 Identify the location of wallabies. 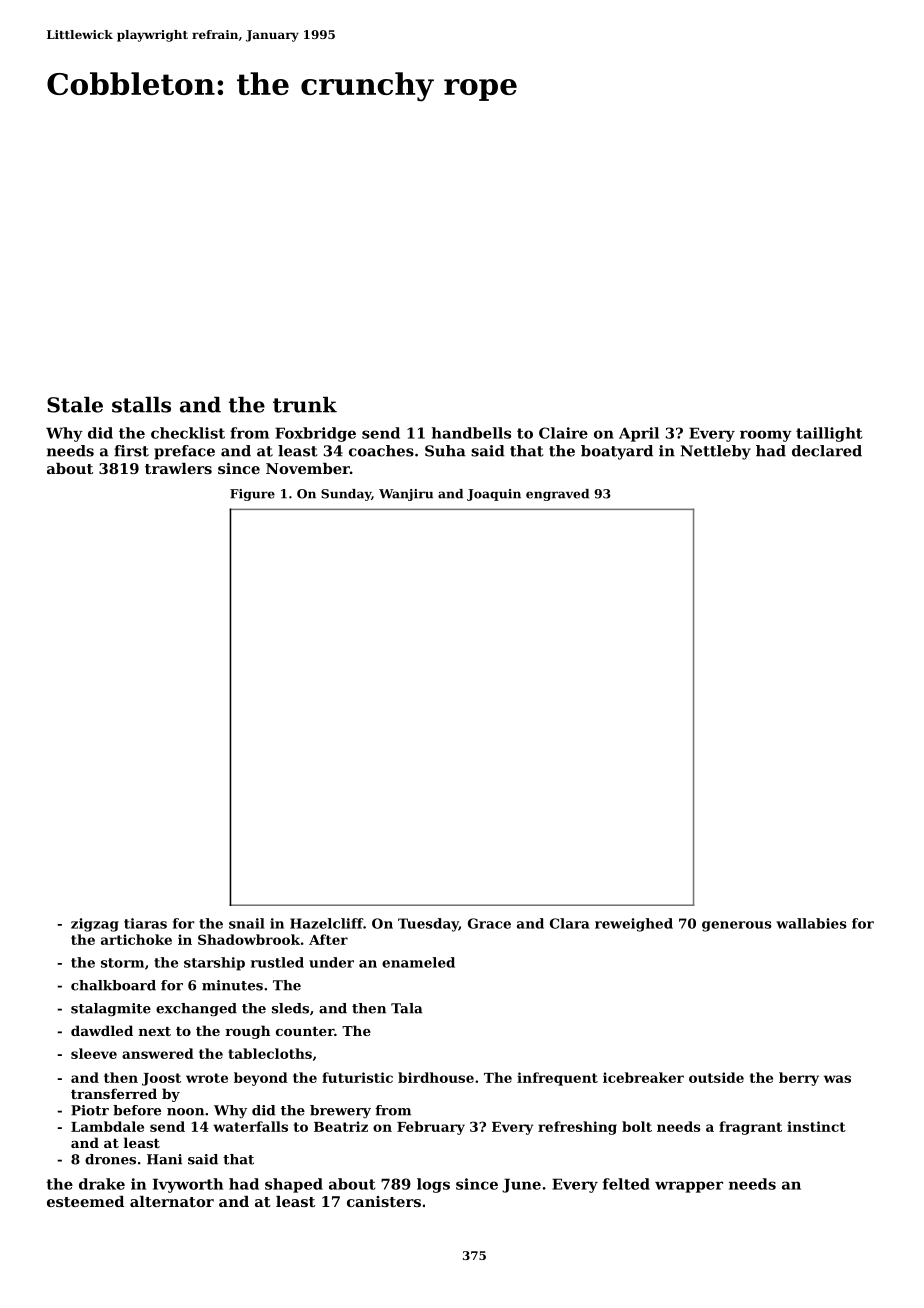
(811, 923).
